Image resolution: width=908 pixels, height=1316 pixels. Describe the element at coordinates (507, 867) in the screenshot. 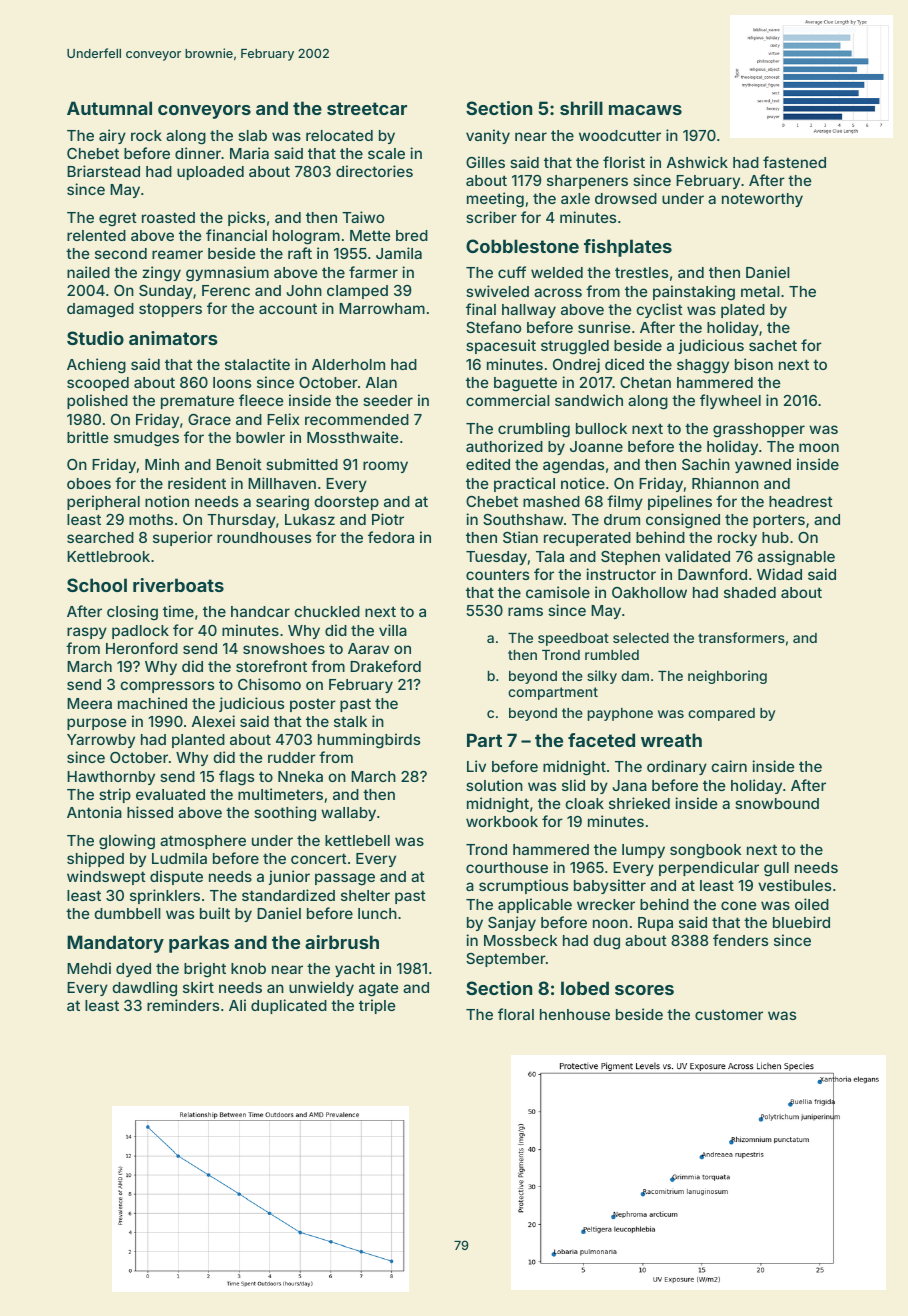

I see `courthouse` at that location.
